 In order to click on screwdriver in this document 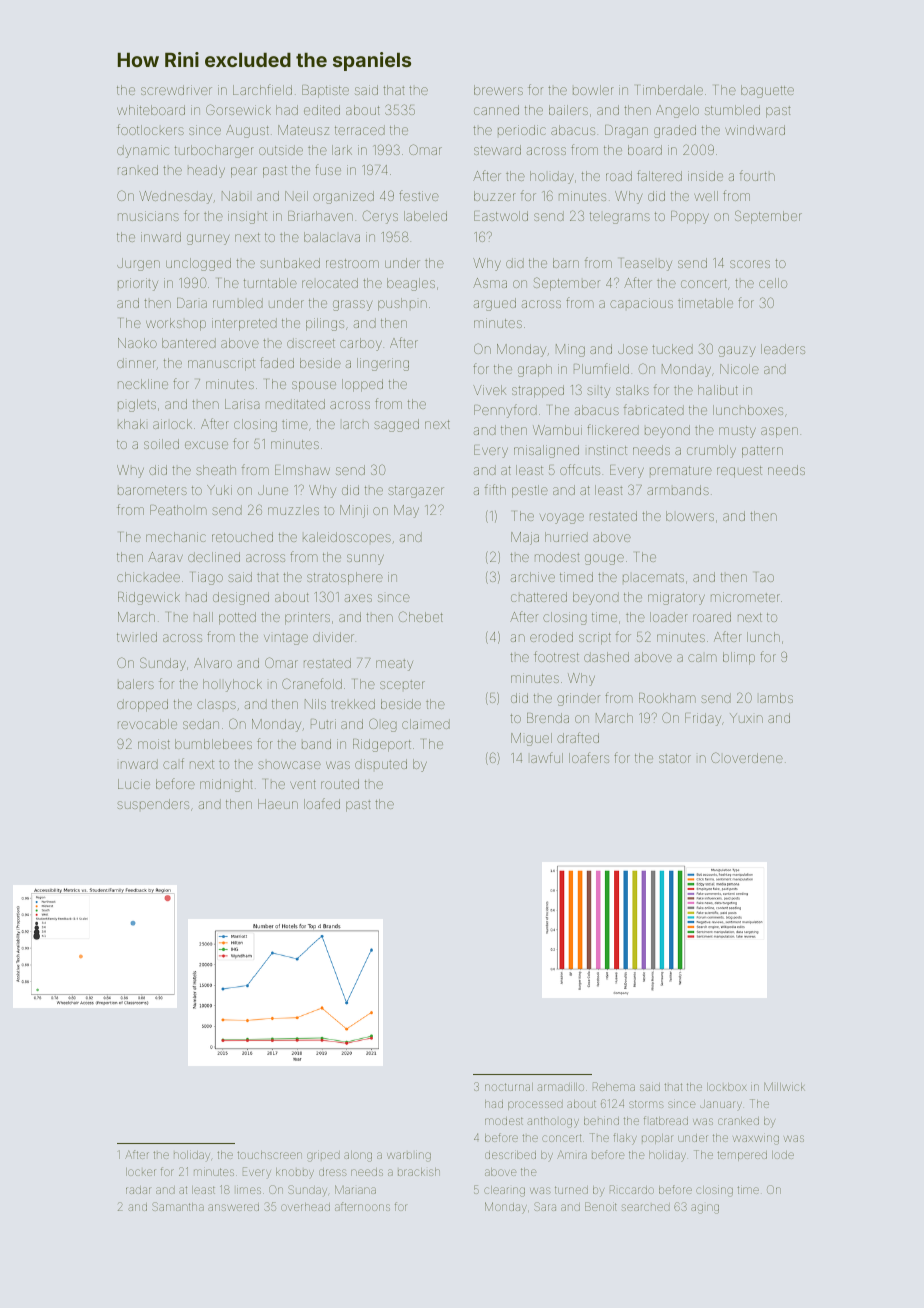, I will do `click(176, 90)`.
